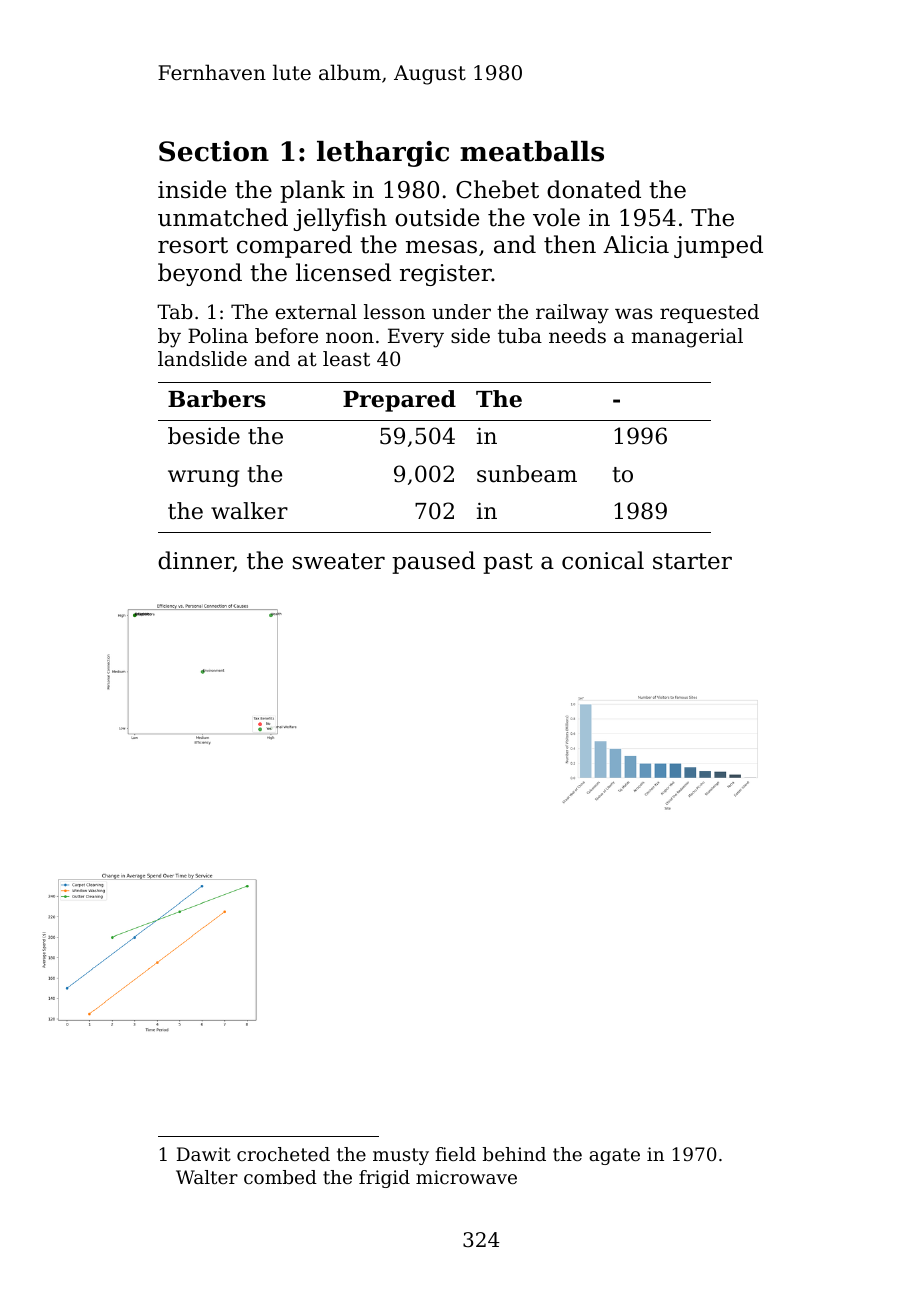  Describe the element at coordinates (384, 1179) in the screenshot. I see `frigid` at that location.
